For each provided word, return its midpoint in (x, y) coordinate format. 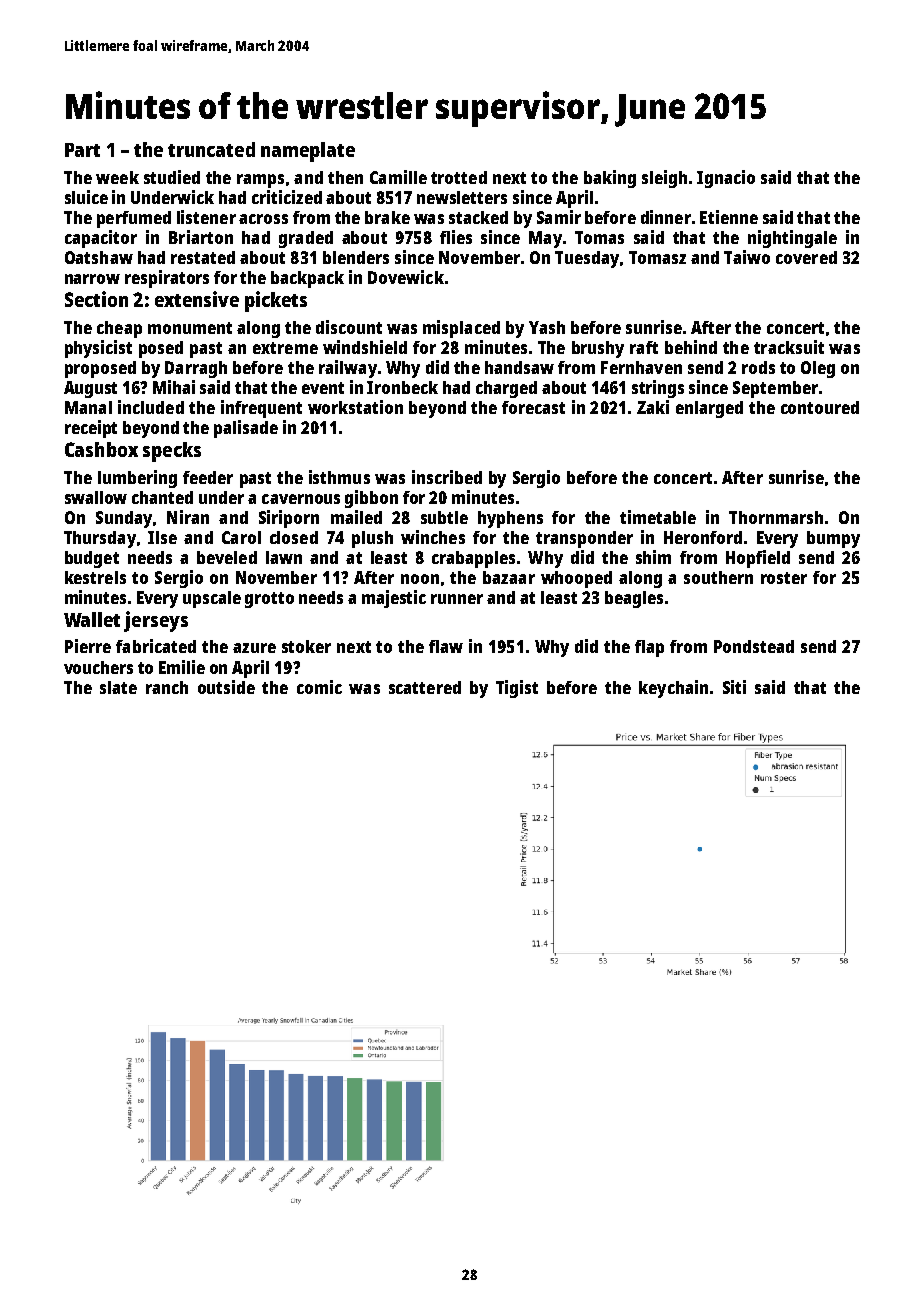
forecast (533, 407)
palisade (246, 429)
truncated (211, 149)
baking (610, 179)
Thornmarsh (776, 517)
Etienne (729, 217)
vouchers (98, 667)
